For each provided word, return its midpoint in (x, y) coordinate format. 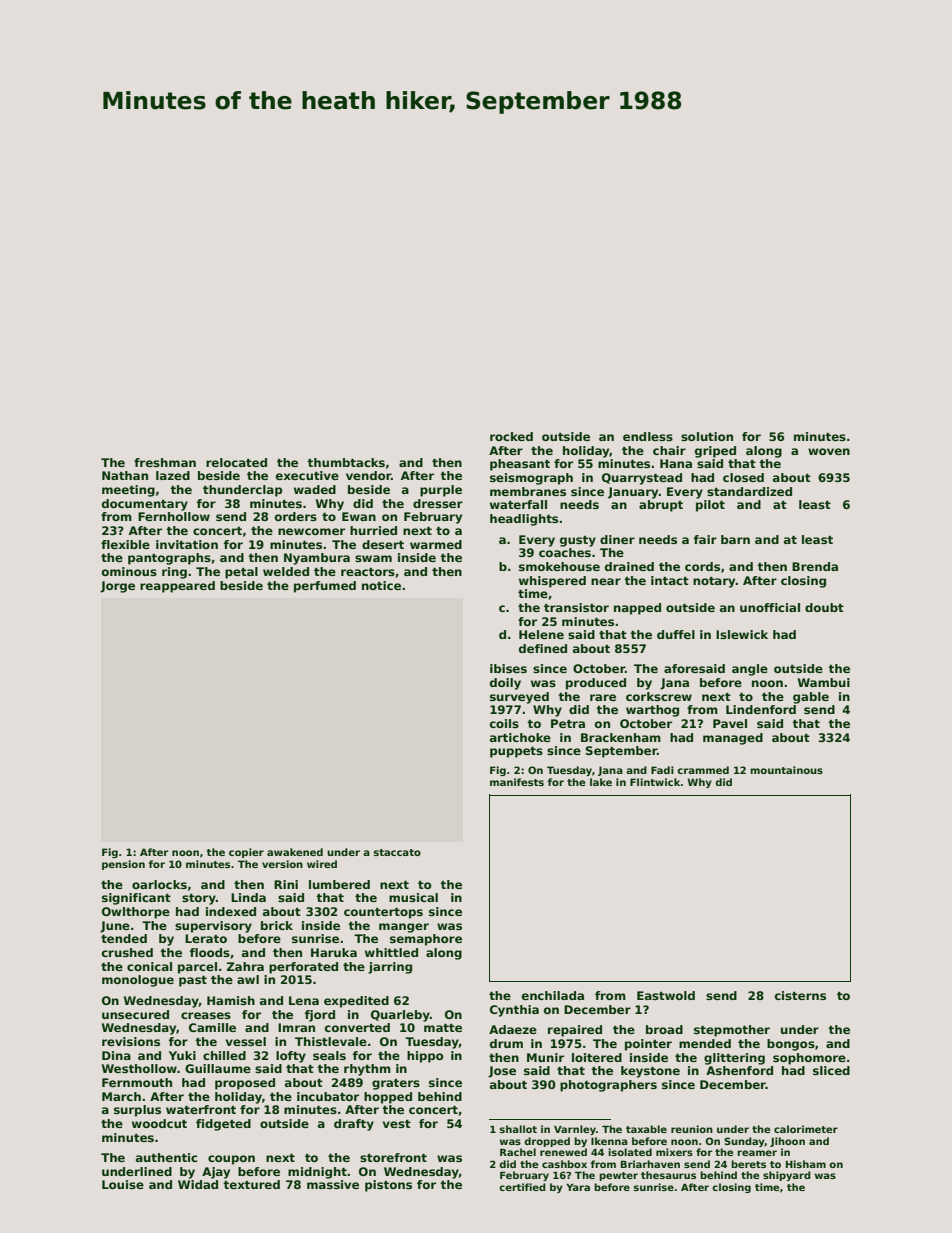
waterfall (518, 504)
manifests (517, 782)
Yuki (182, 1055)
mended (705, 1043)
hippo (425, 1057)
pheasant (520, 465)
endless (648, 436)
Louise (123, 1184)
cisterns (800, 995)
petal (241, 573)
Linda (248, 897)
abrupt (661, 506)
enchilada (553, 995)
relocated (236, 462)
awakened (295, 852)
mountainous (786, 770)
